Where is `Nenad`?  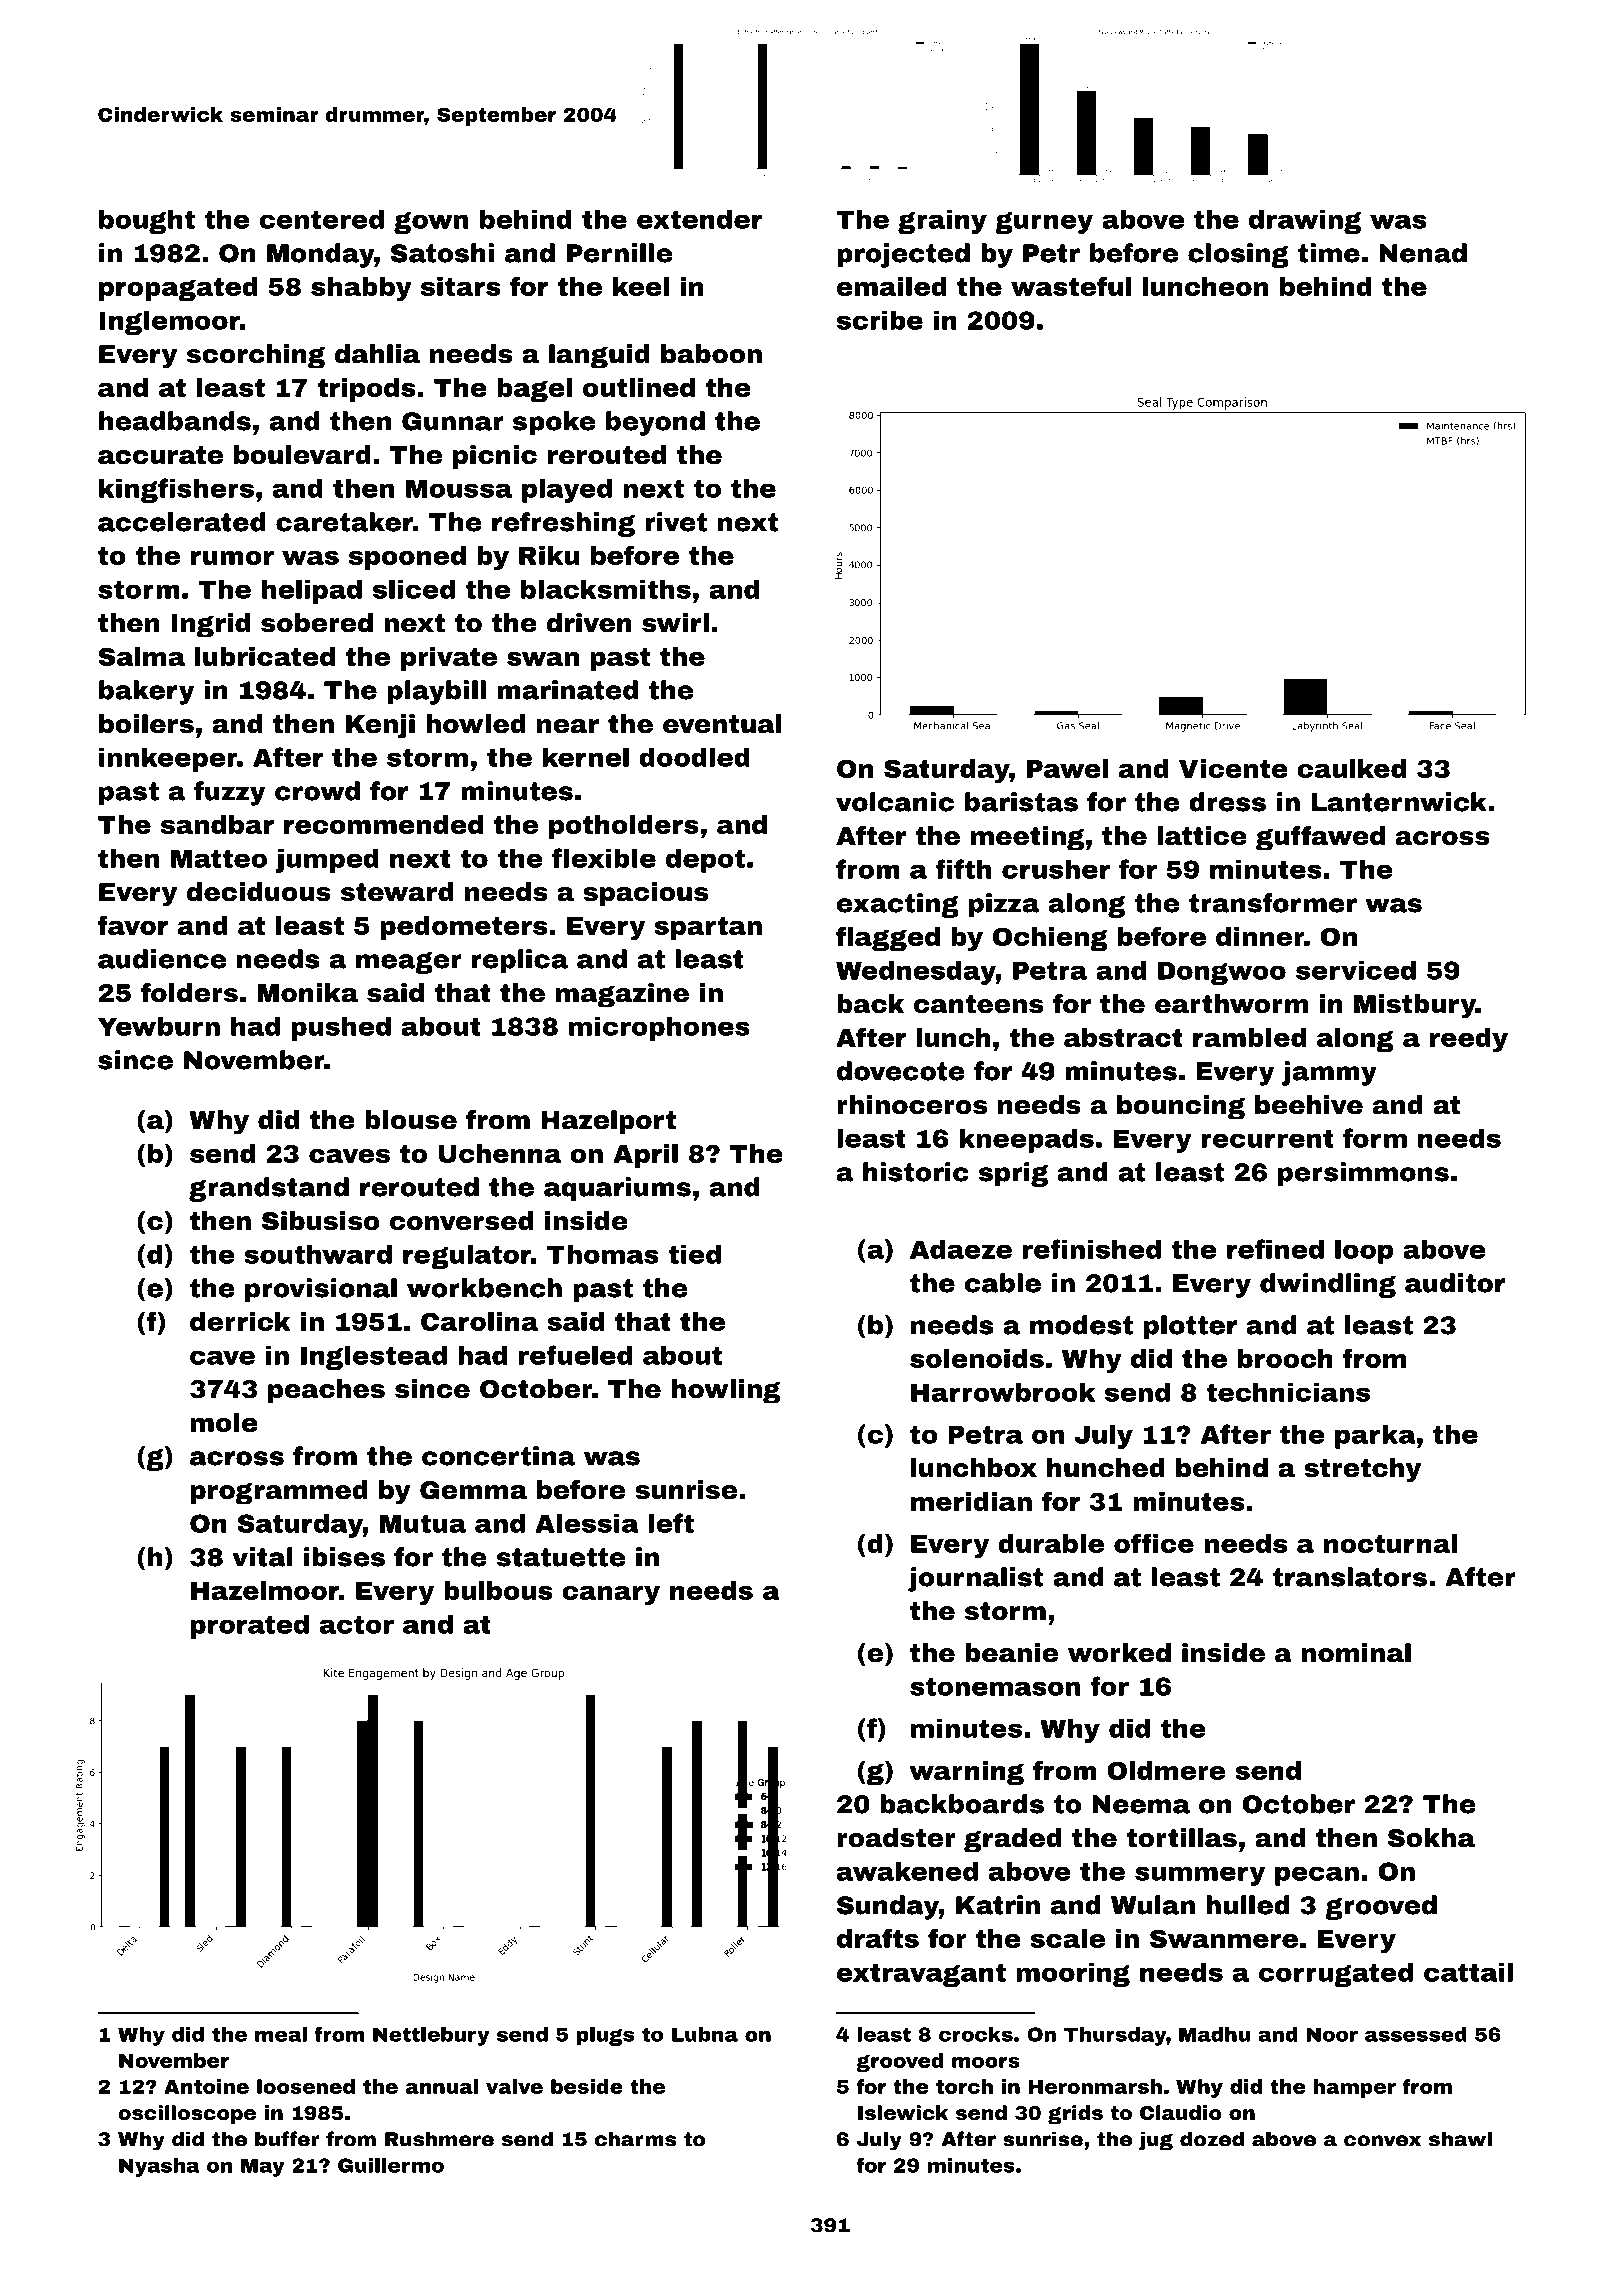
Nenad is located at coordinates (1423, 253).
